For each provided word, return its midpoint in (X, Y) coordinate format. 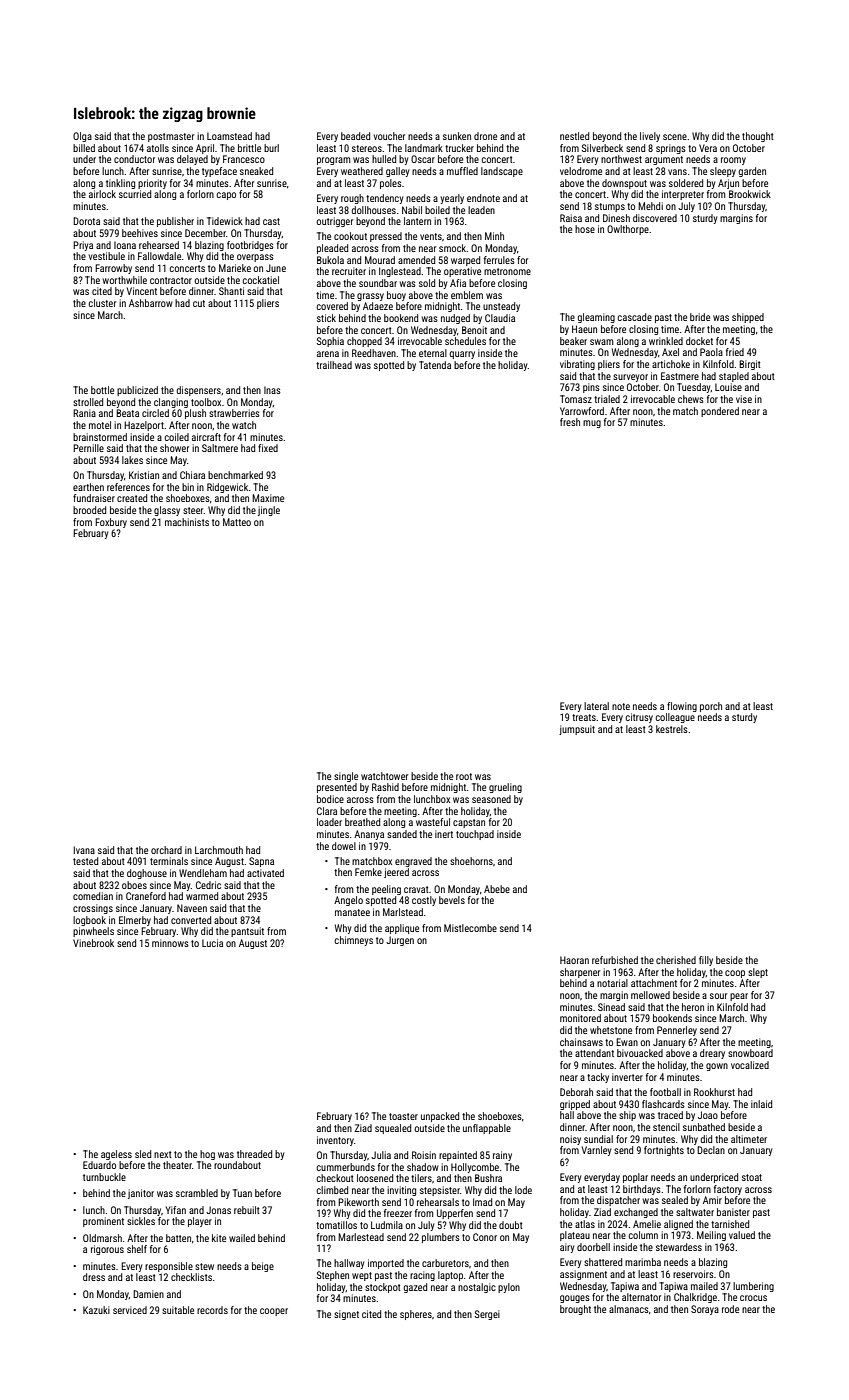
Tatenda (435, 365)
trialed (607, 399)
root (464, 776)
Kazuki (96, 1310)
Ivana (84, 850)
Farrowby (113, 269)
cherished (676, 960)
